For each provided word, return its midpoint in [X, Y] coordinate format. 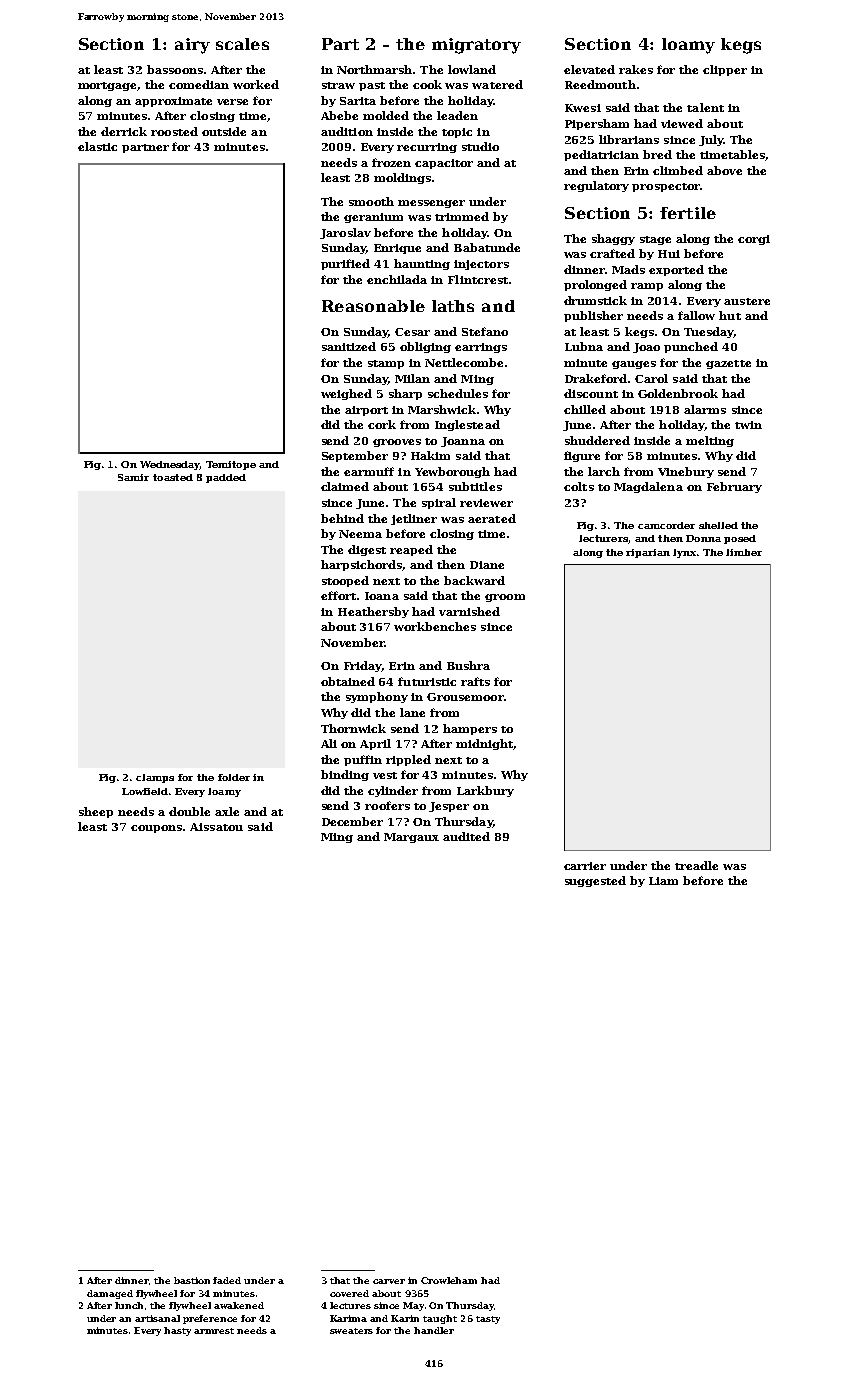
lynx [684, 553]
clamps [155, 778]
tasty [488, 1320]
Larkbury [485, 791]
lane [412, 712]
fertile [688, 213]
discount [591, 393]
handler [434, 1330]
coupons [156, 829]
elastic [97, 146]
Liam [663, 881]
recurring [427, 148]
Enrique [397, 249]
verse [232, 102]
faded [227, 1280]
